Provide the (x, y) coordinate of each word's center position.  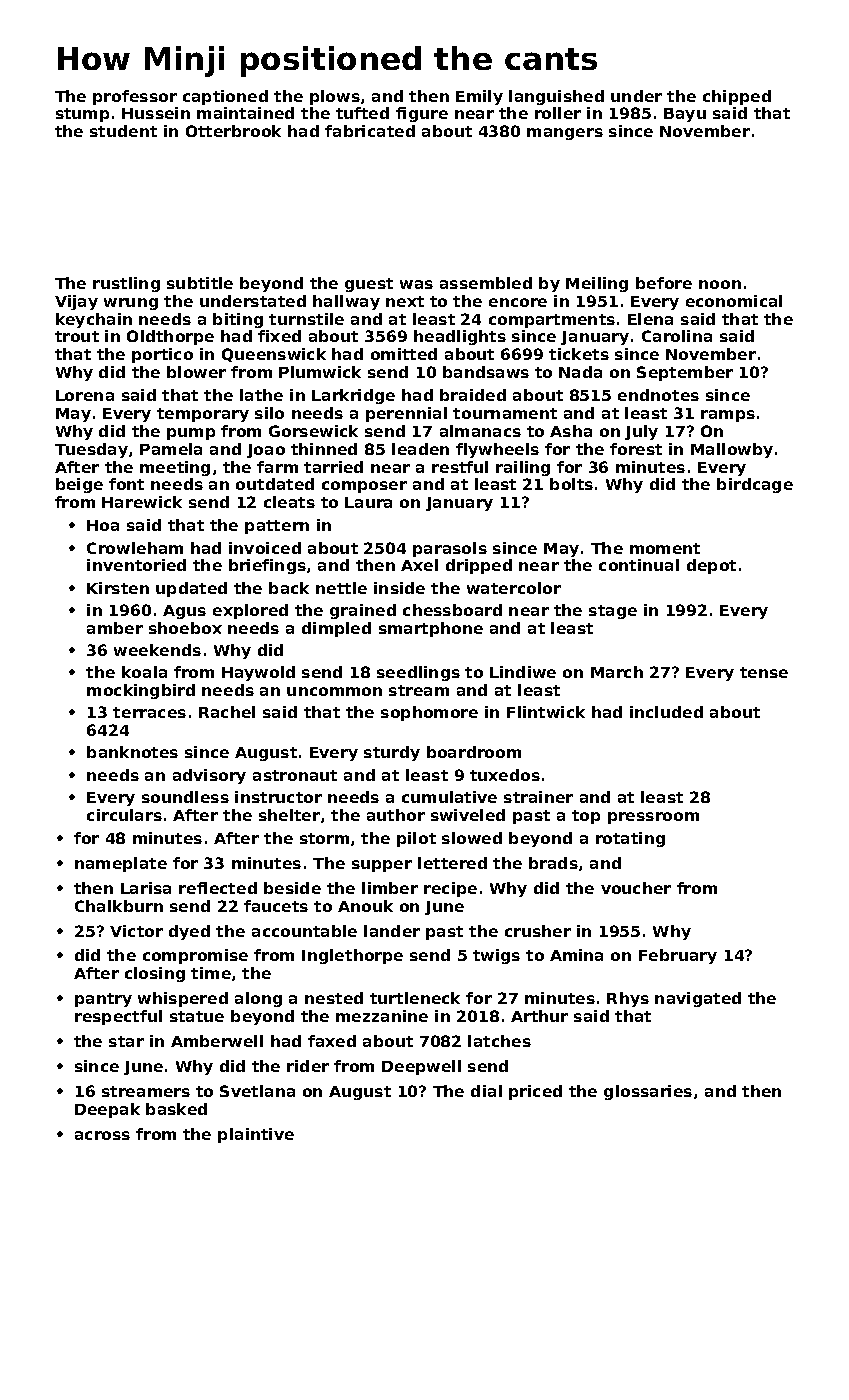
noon (720, 284)
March (617, 672)
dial (486, 1091)
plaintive (256, 1135)
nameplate (121, 864)
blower (196, 372)
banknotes (132, 752)
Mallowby (732, 450)
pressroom (653, 818)
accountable (304, 931)
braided (473, 395)
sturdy (392, 753)
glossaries (648, 1092)
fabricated (370, 131)
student (123, 131)
